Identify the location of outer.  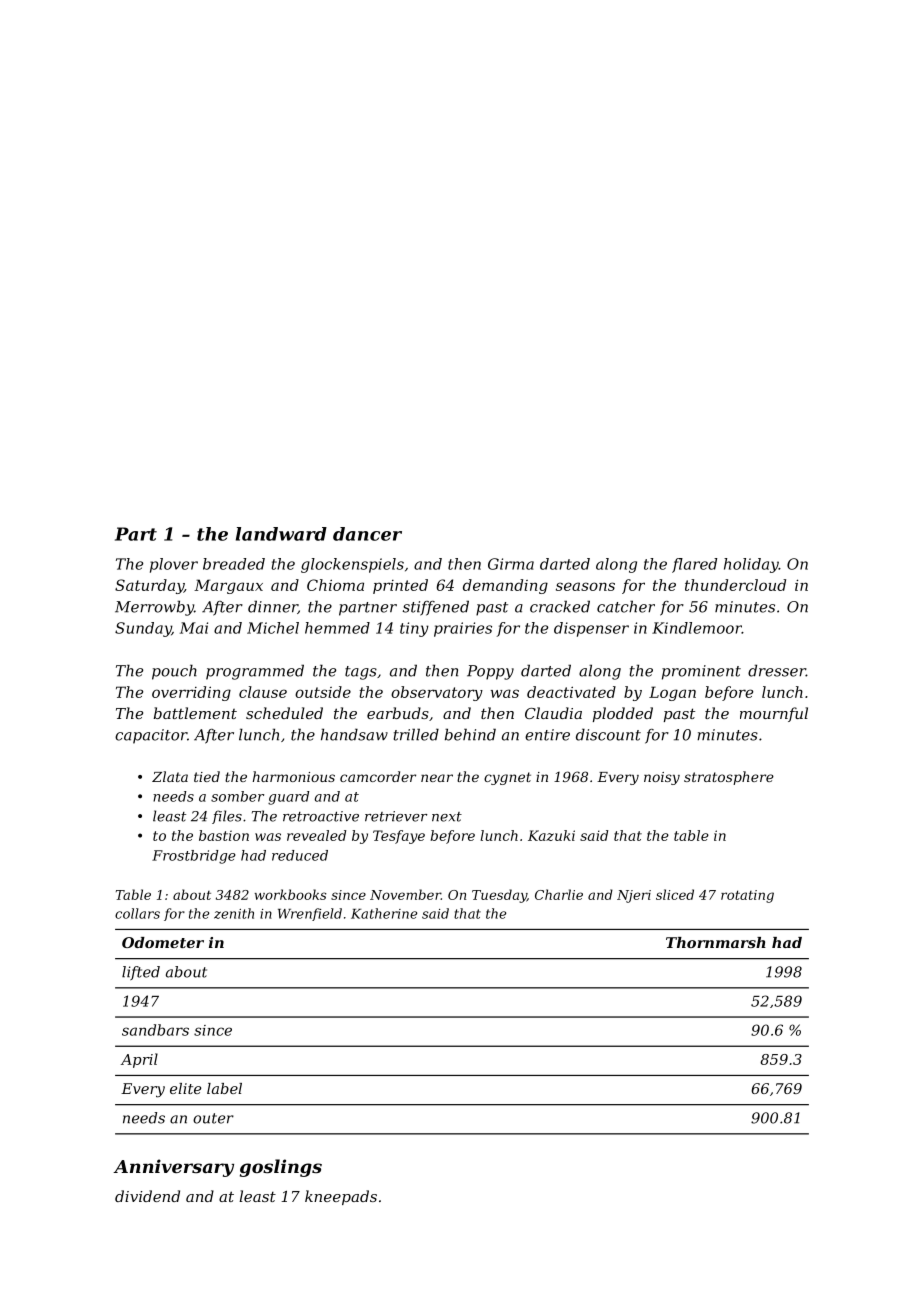
(213, 1118).
